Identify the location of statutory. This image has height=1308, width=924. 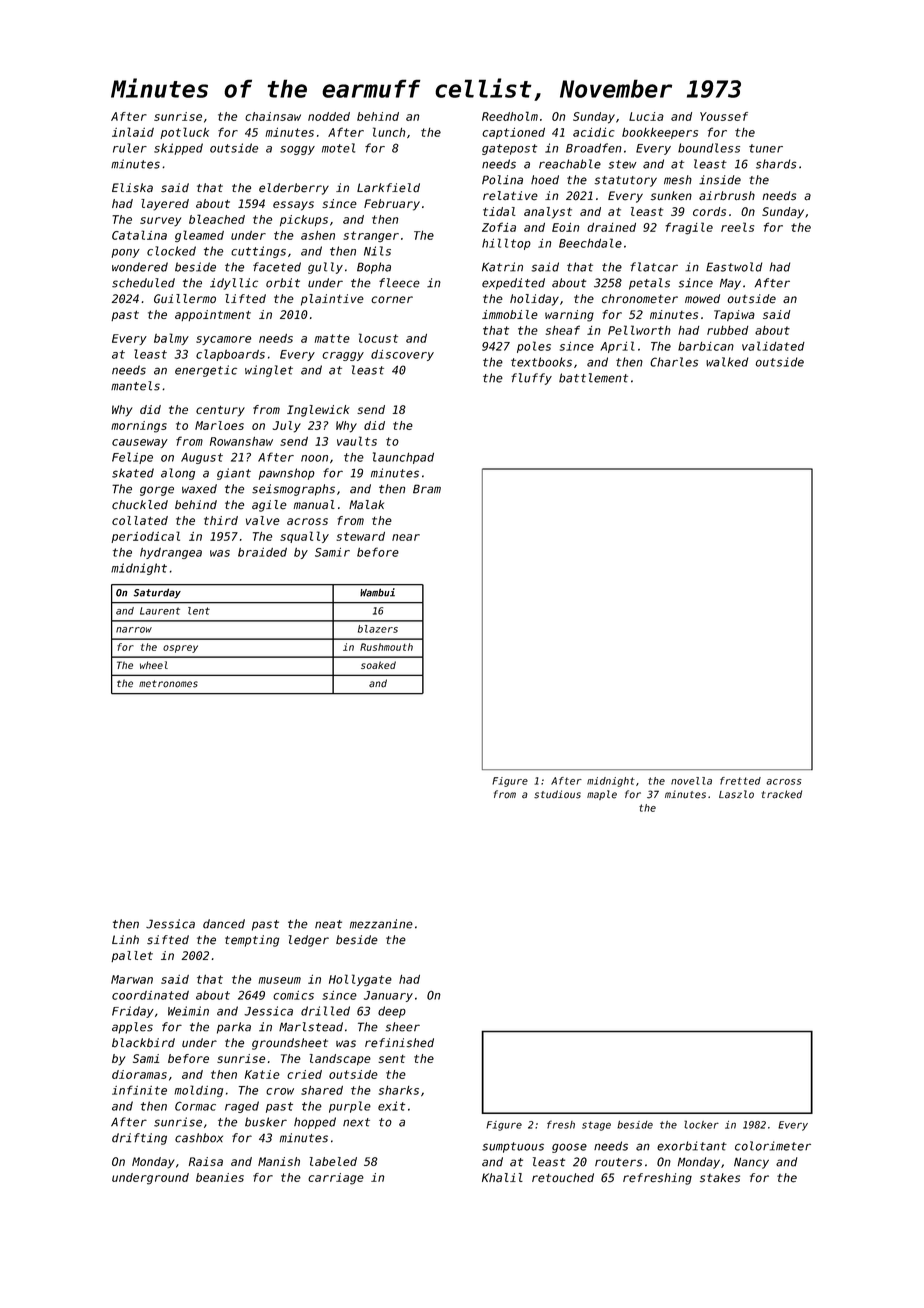
(625, 181).
